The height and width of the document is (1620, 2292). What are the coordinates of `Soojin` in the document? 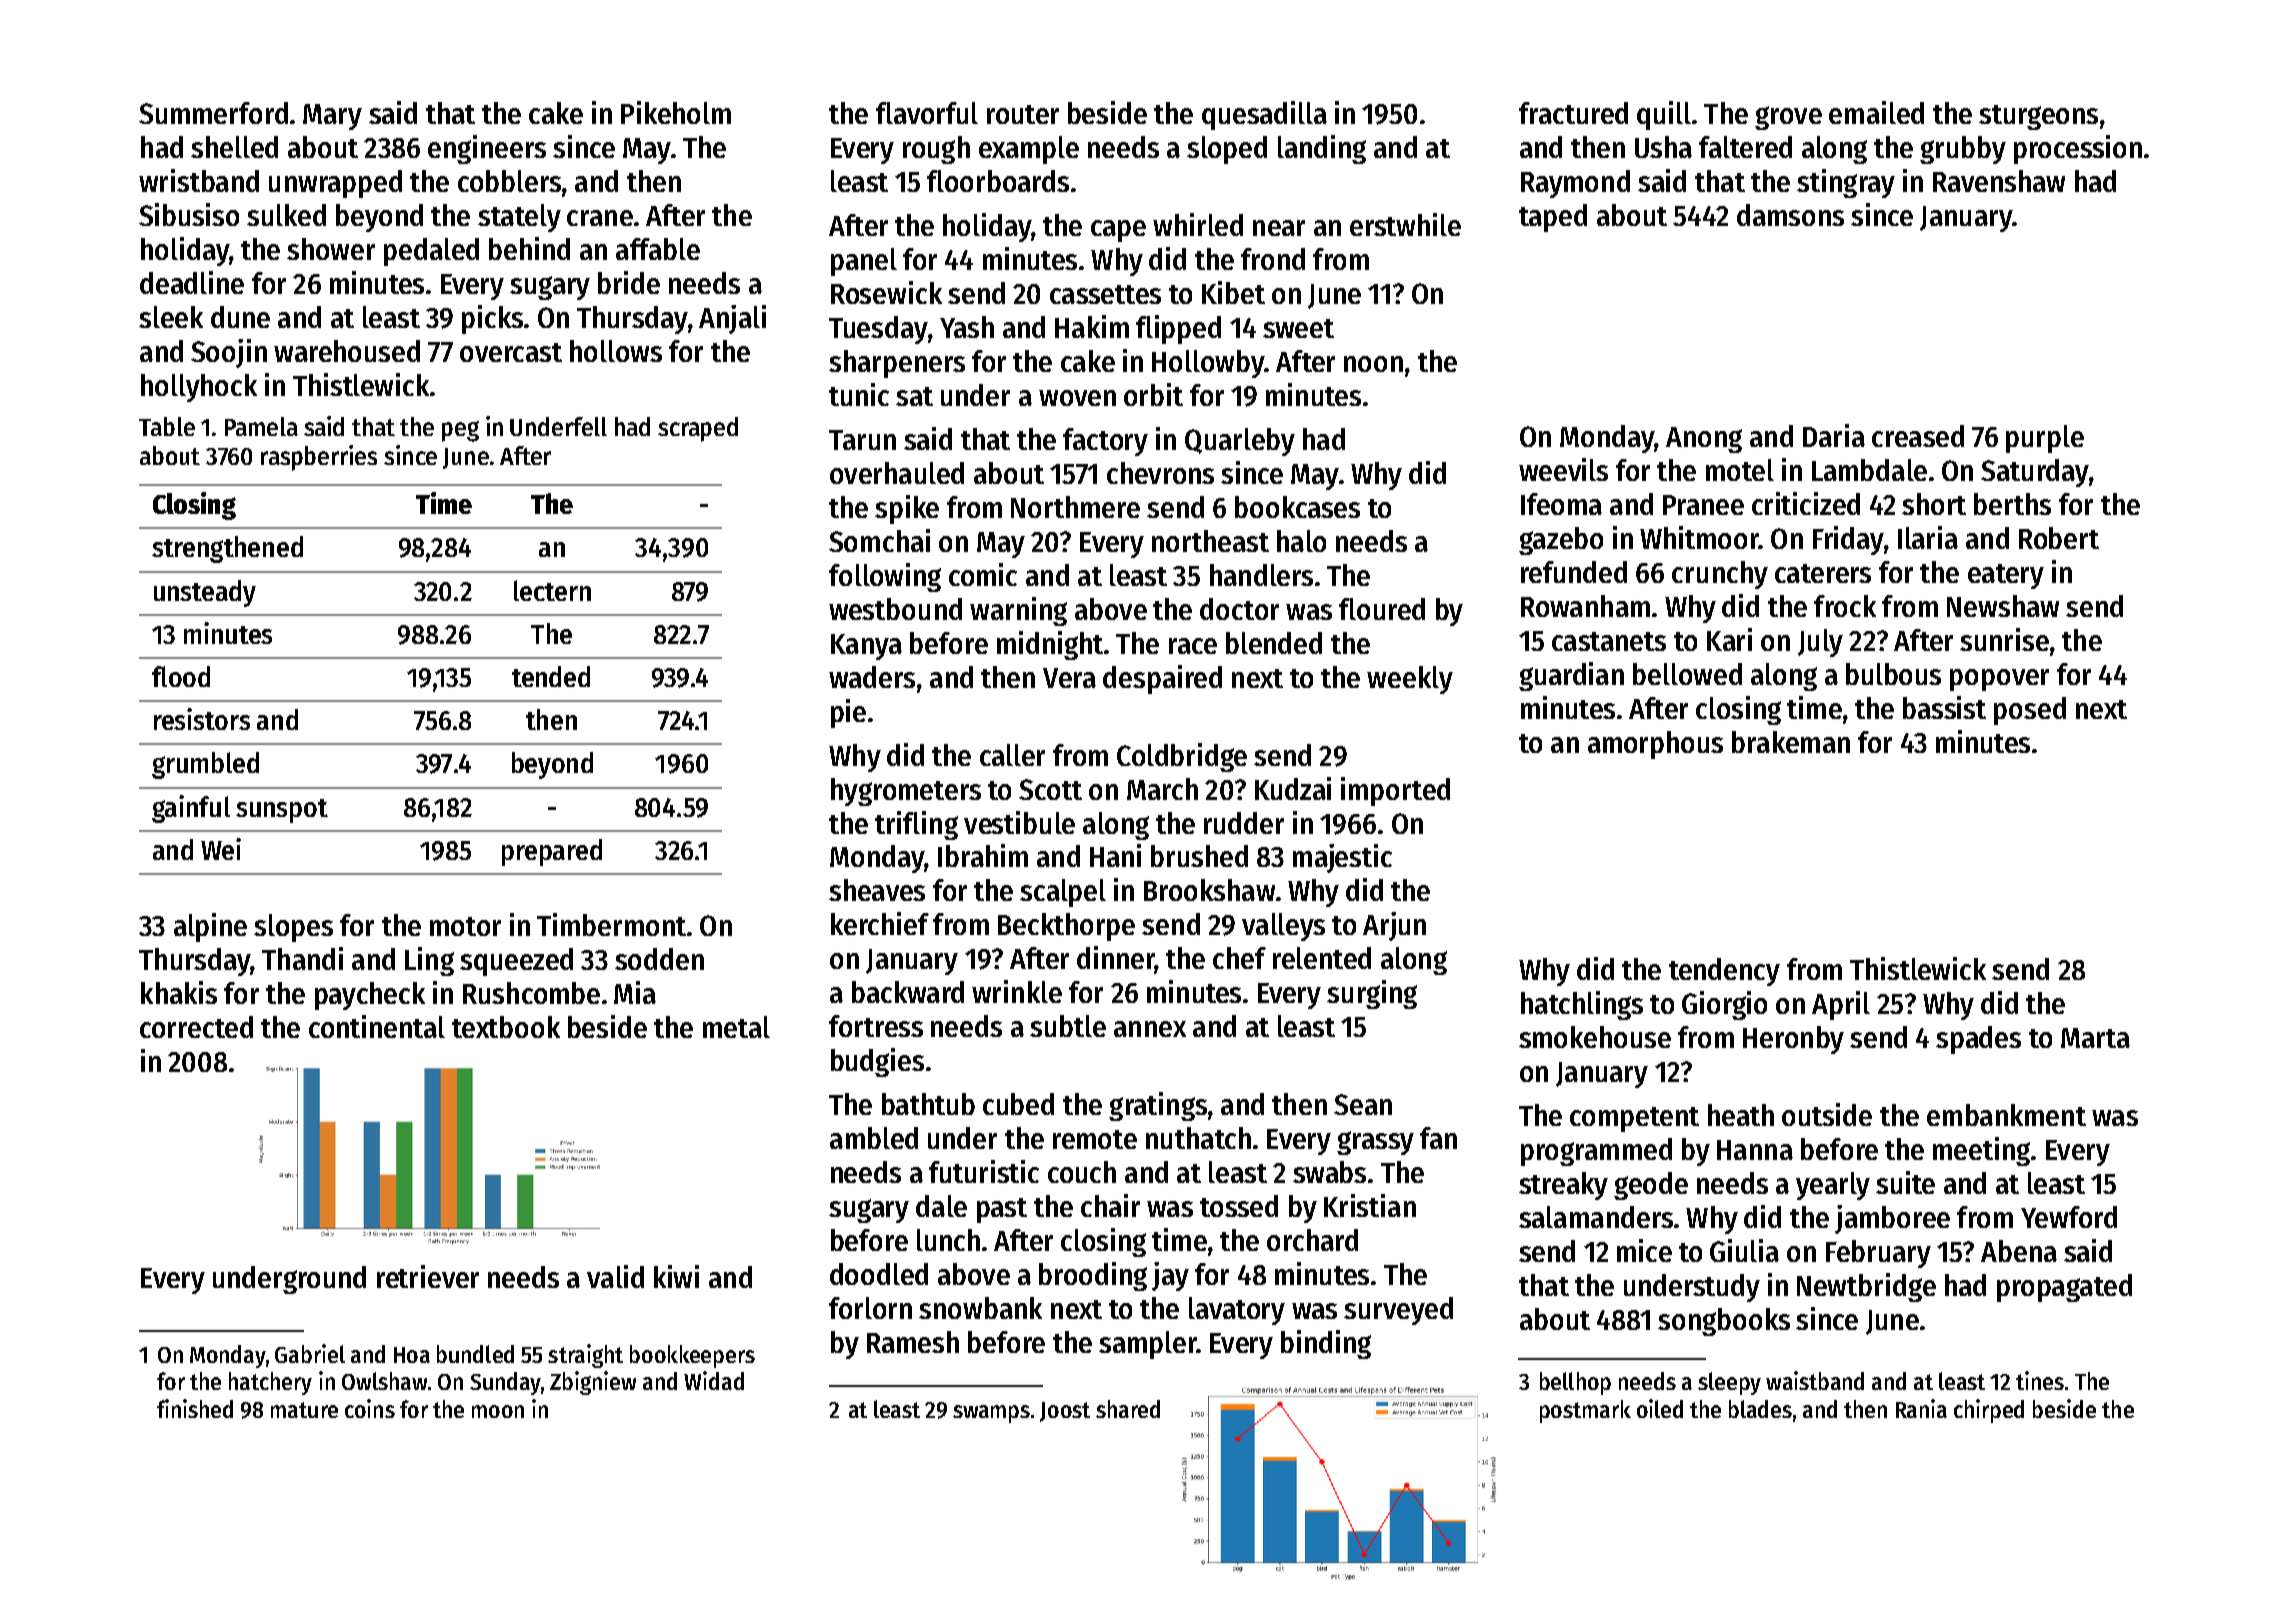 It's located at (229, 353).
